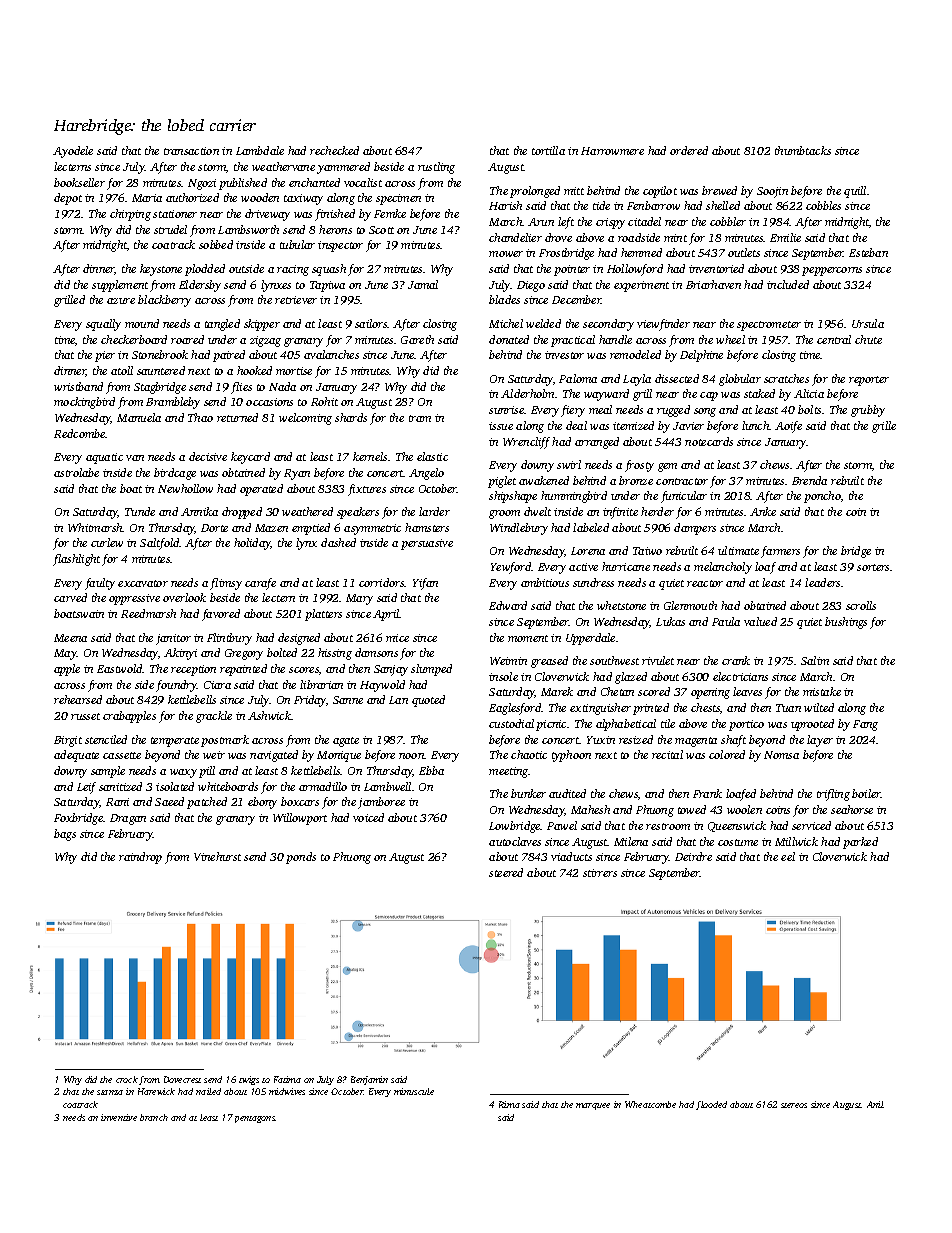 This document has height=1233, width=952. What do you see at coordinates (875, 1104) in the document?
I see `Anil` at bounding box center [875, 1104].
